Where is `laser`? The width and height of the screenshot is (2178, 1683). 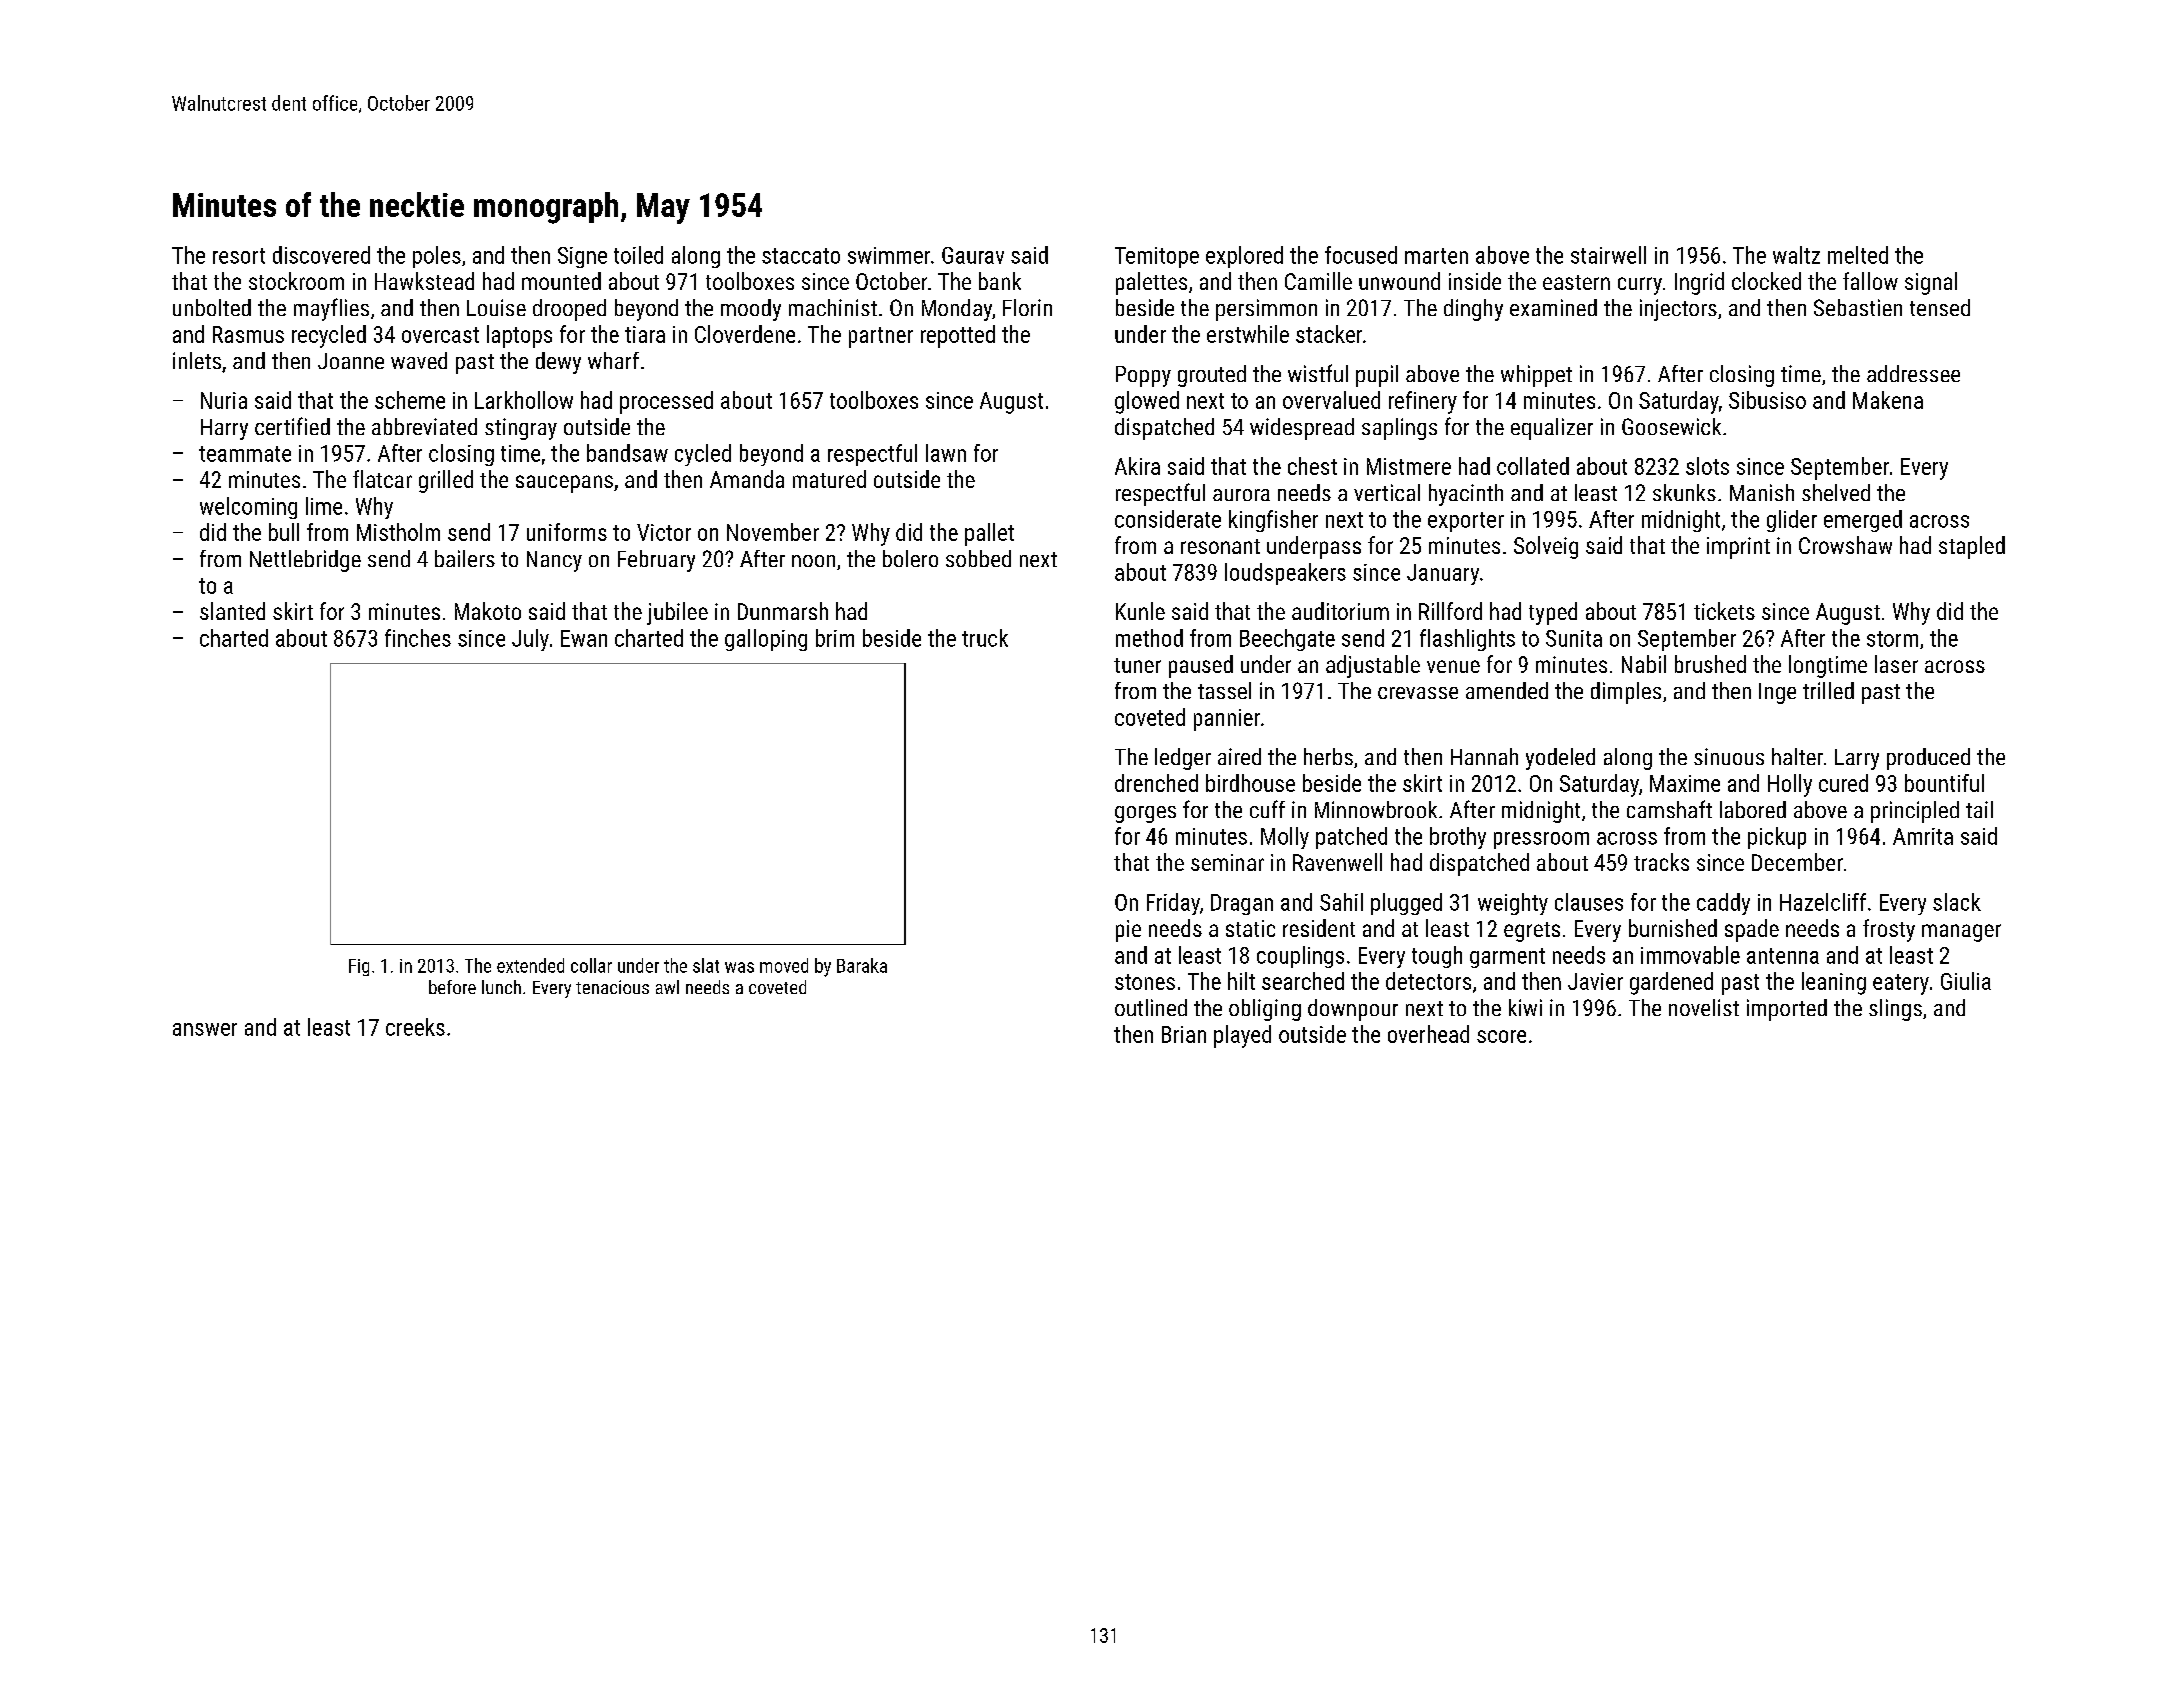 laser is located at coordinates (1896, 664).
